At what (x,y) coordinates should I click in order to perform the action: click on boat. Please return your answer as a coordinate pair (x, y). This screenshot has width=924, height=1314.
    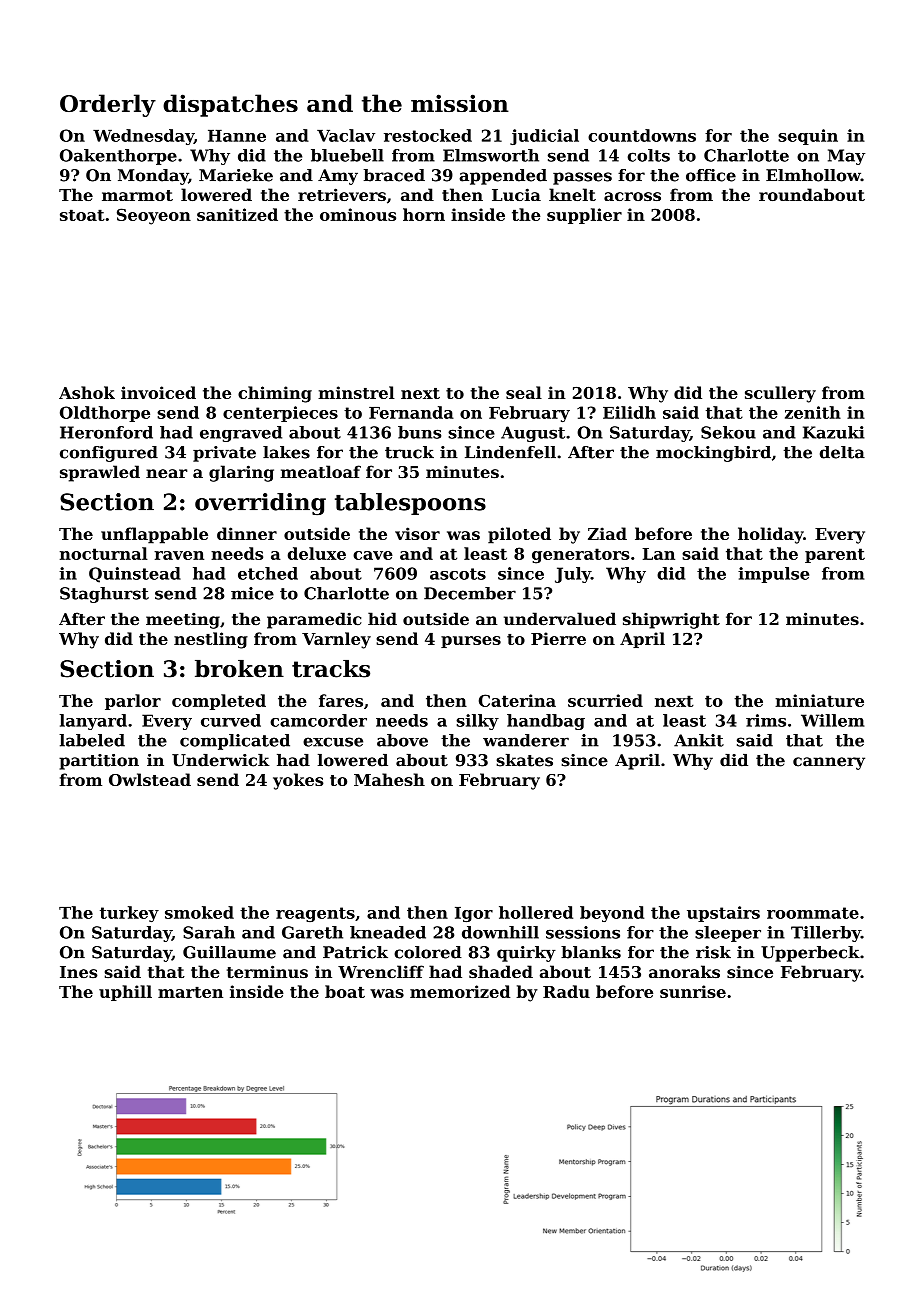
    Looking at the image, I should click on (345, 991).
